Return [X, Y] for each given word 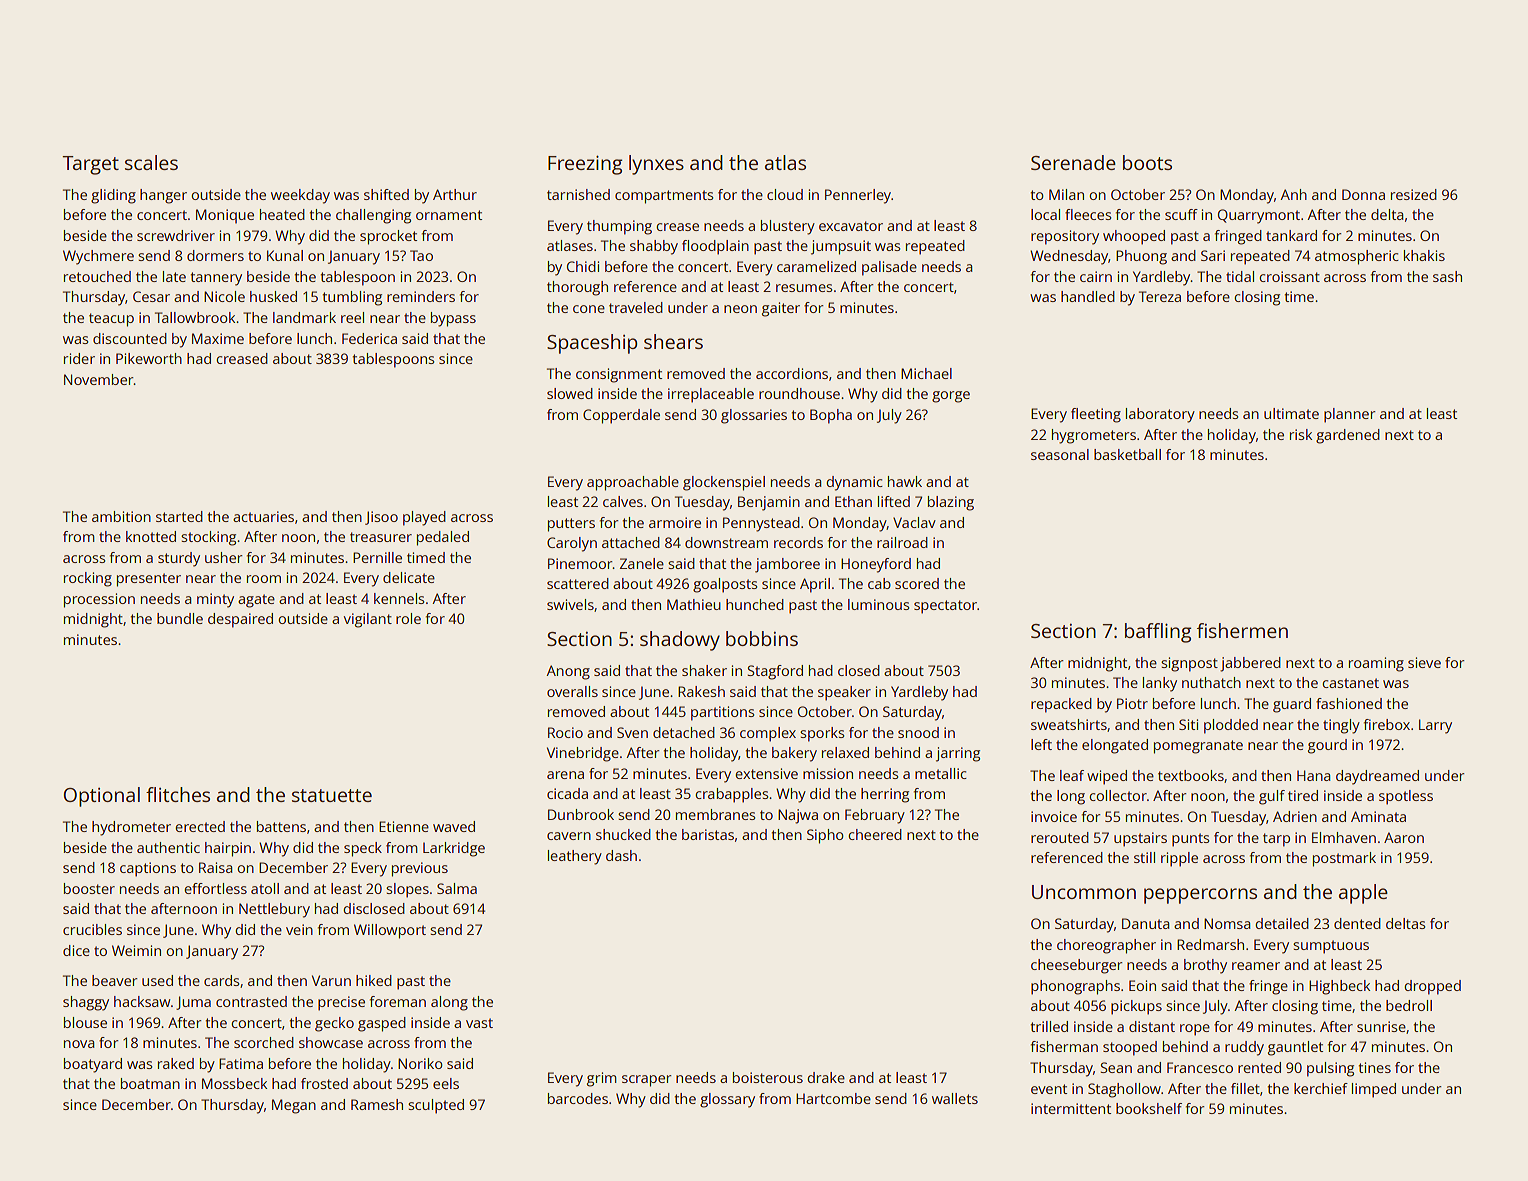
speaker [844, 693]
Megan [294, 1106]
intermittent [1071, 1108]
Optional [101, 797]
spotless [1406, 797]
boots [1147, 162]
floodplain [715, 247]
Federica [369, 338]
